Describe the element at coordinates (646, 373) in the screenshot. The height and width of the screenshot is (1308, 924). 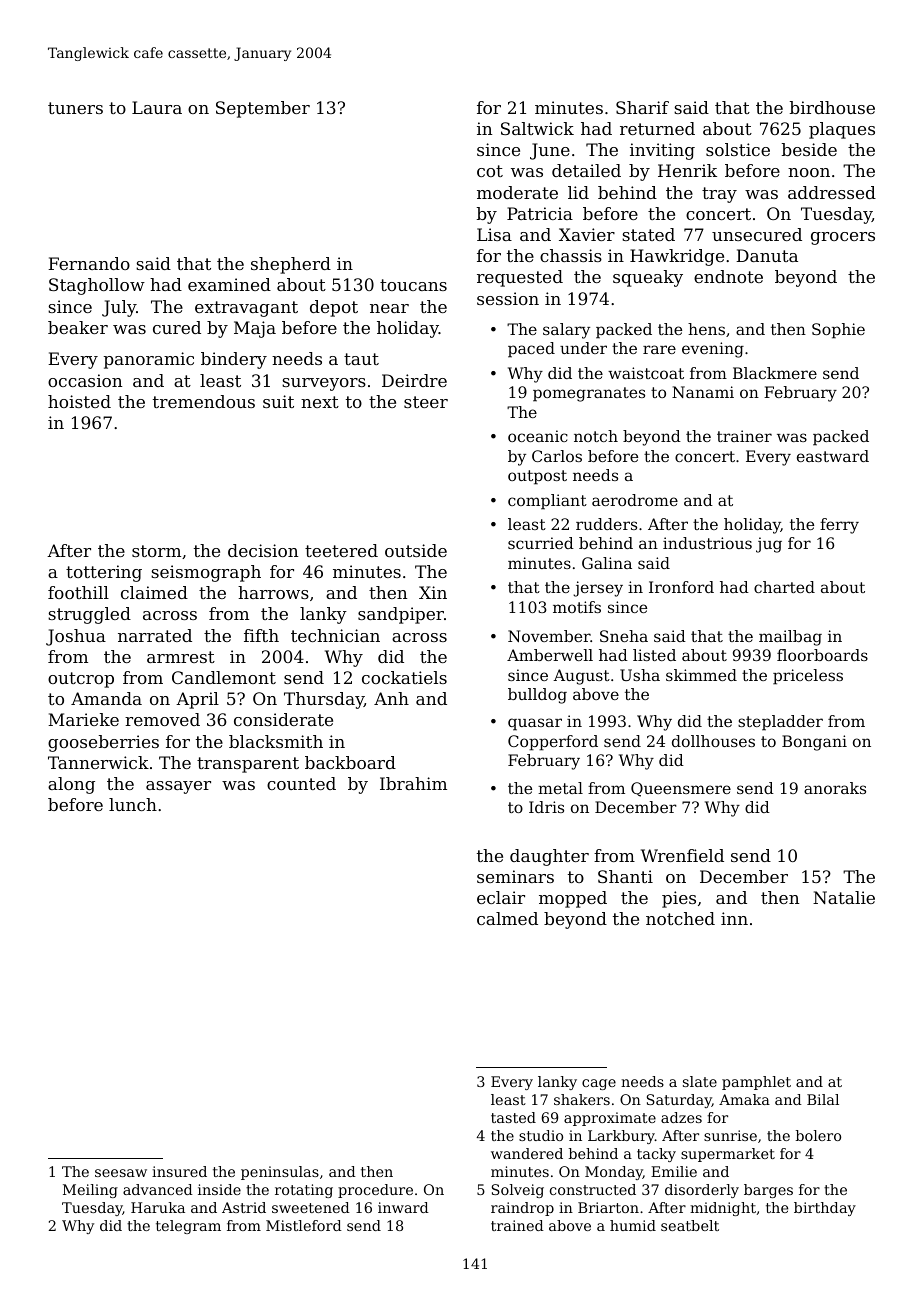
I see `waistcoat` at that location.
